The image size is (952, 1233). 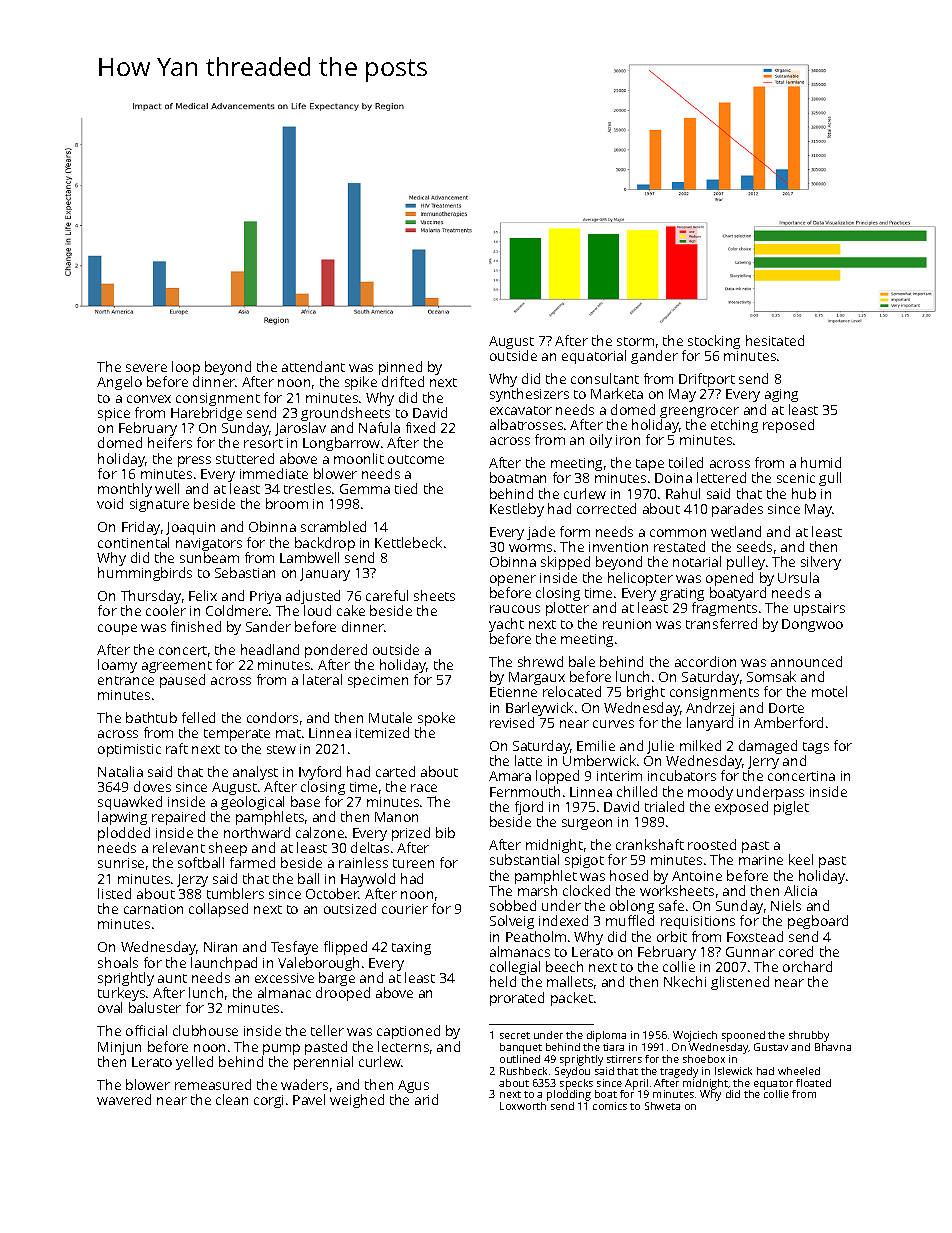 What do you see at coordinates (596, 745) in the screenshot?
I see `Emilie` at bounding box center [596, 745].
